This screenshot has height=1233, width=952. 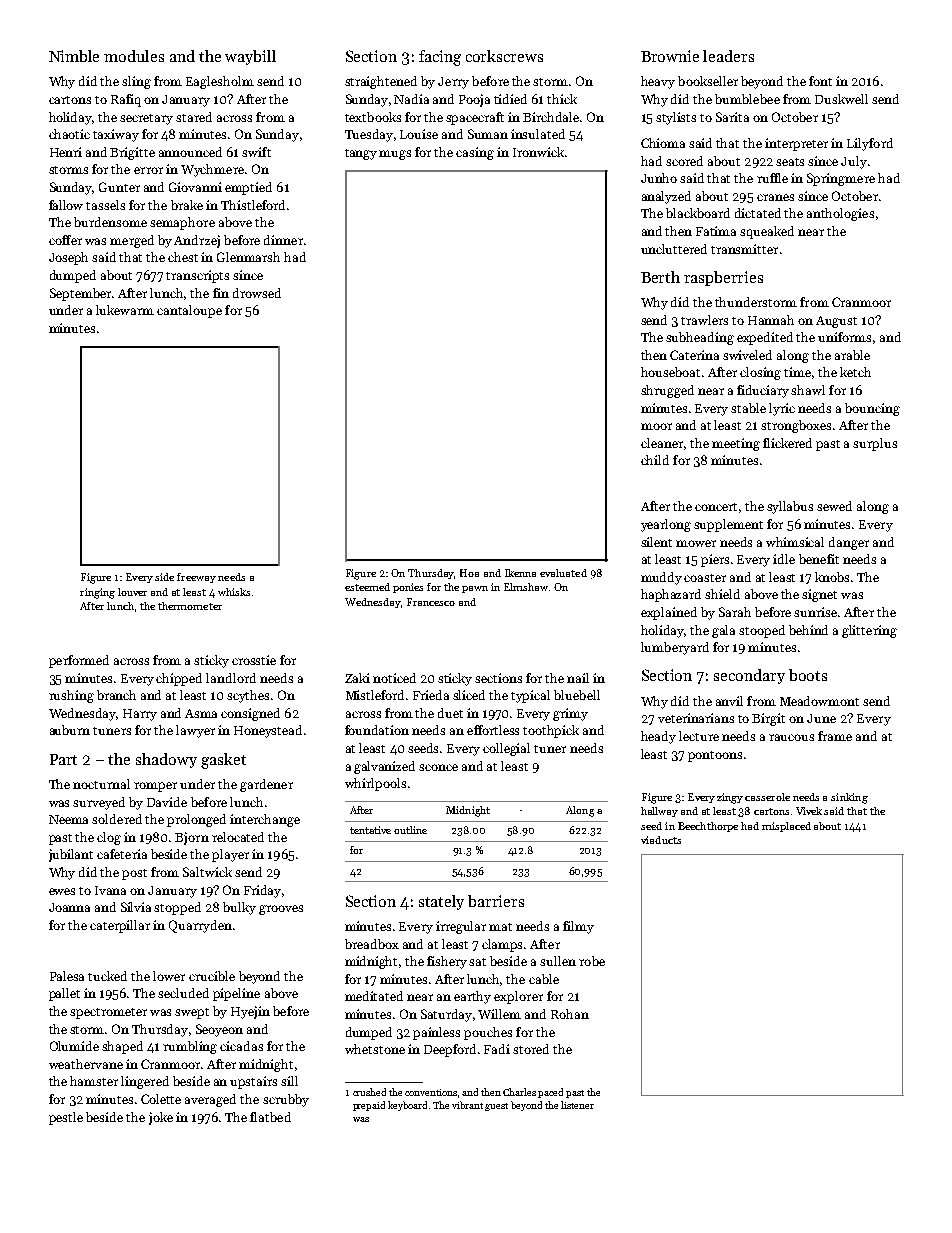 I want to click on outline, so click(x=410, y=830).
